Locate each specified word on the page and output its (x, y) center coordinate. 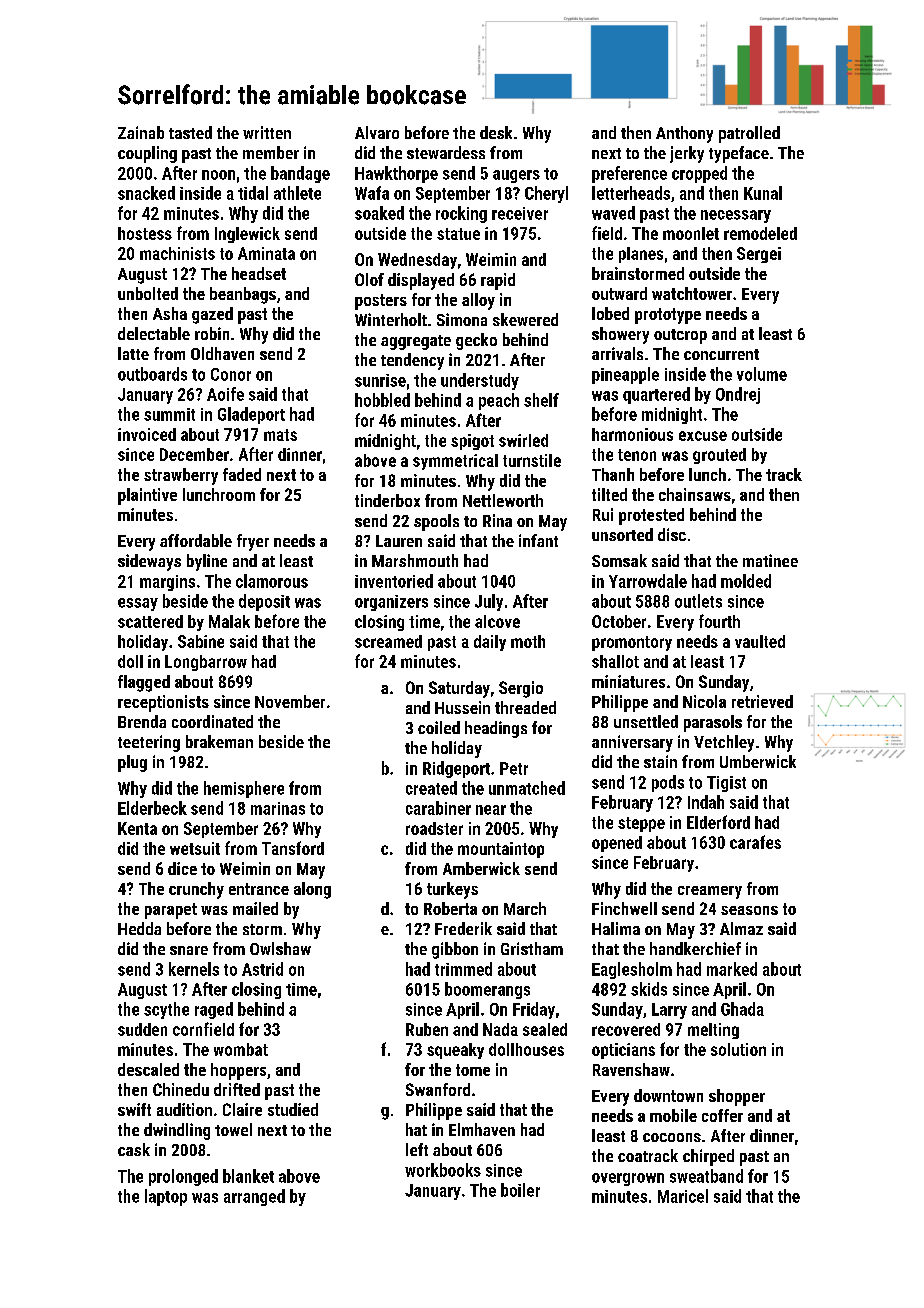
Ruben (427, 1029)
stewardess (446, 152)
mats (280, 435)
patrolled (749, 134)
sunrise (380, 380)
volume (762, 374)
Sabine (201, 641)
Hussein (462, 707)
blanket (248, 1176)
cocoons (672, 1137)
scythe (166, 1010)
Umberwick (758, 761)
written (267, 132)
